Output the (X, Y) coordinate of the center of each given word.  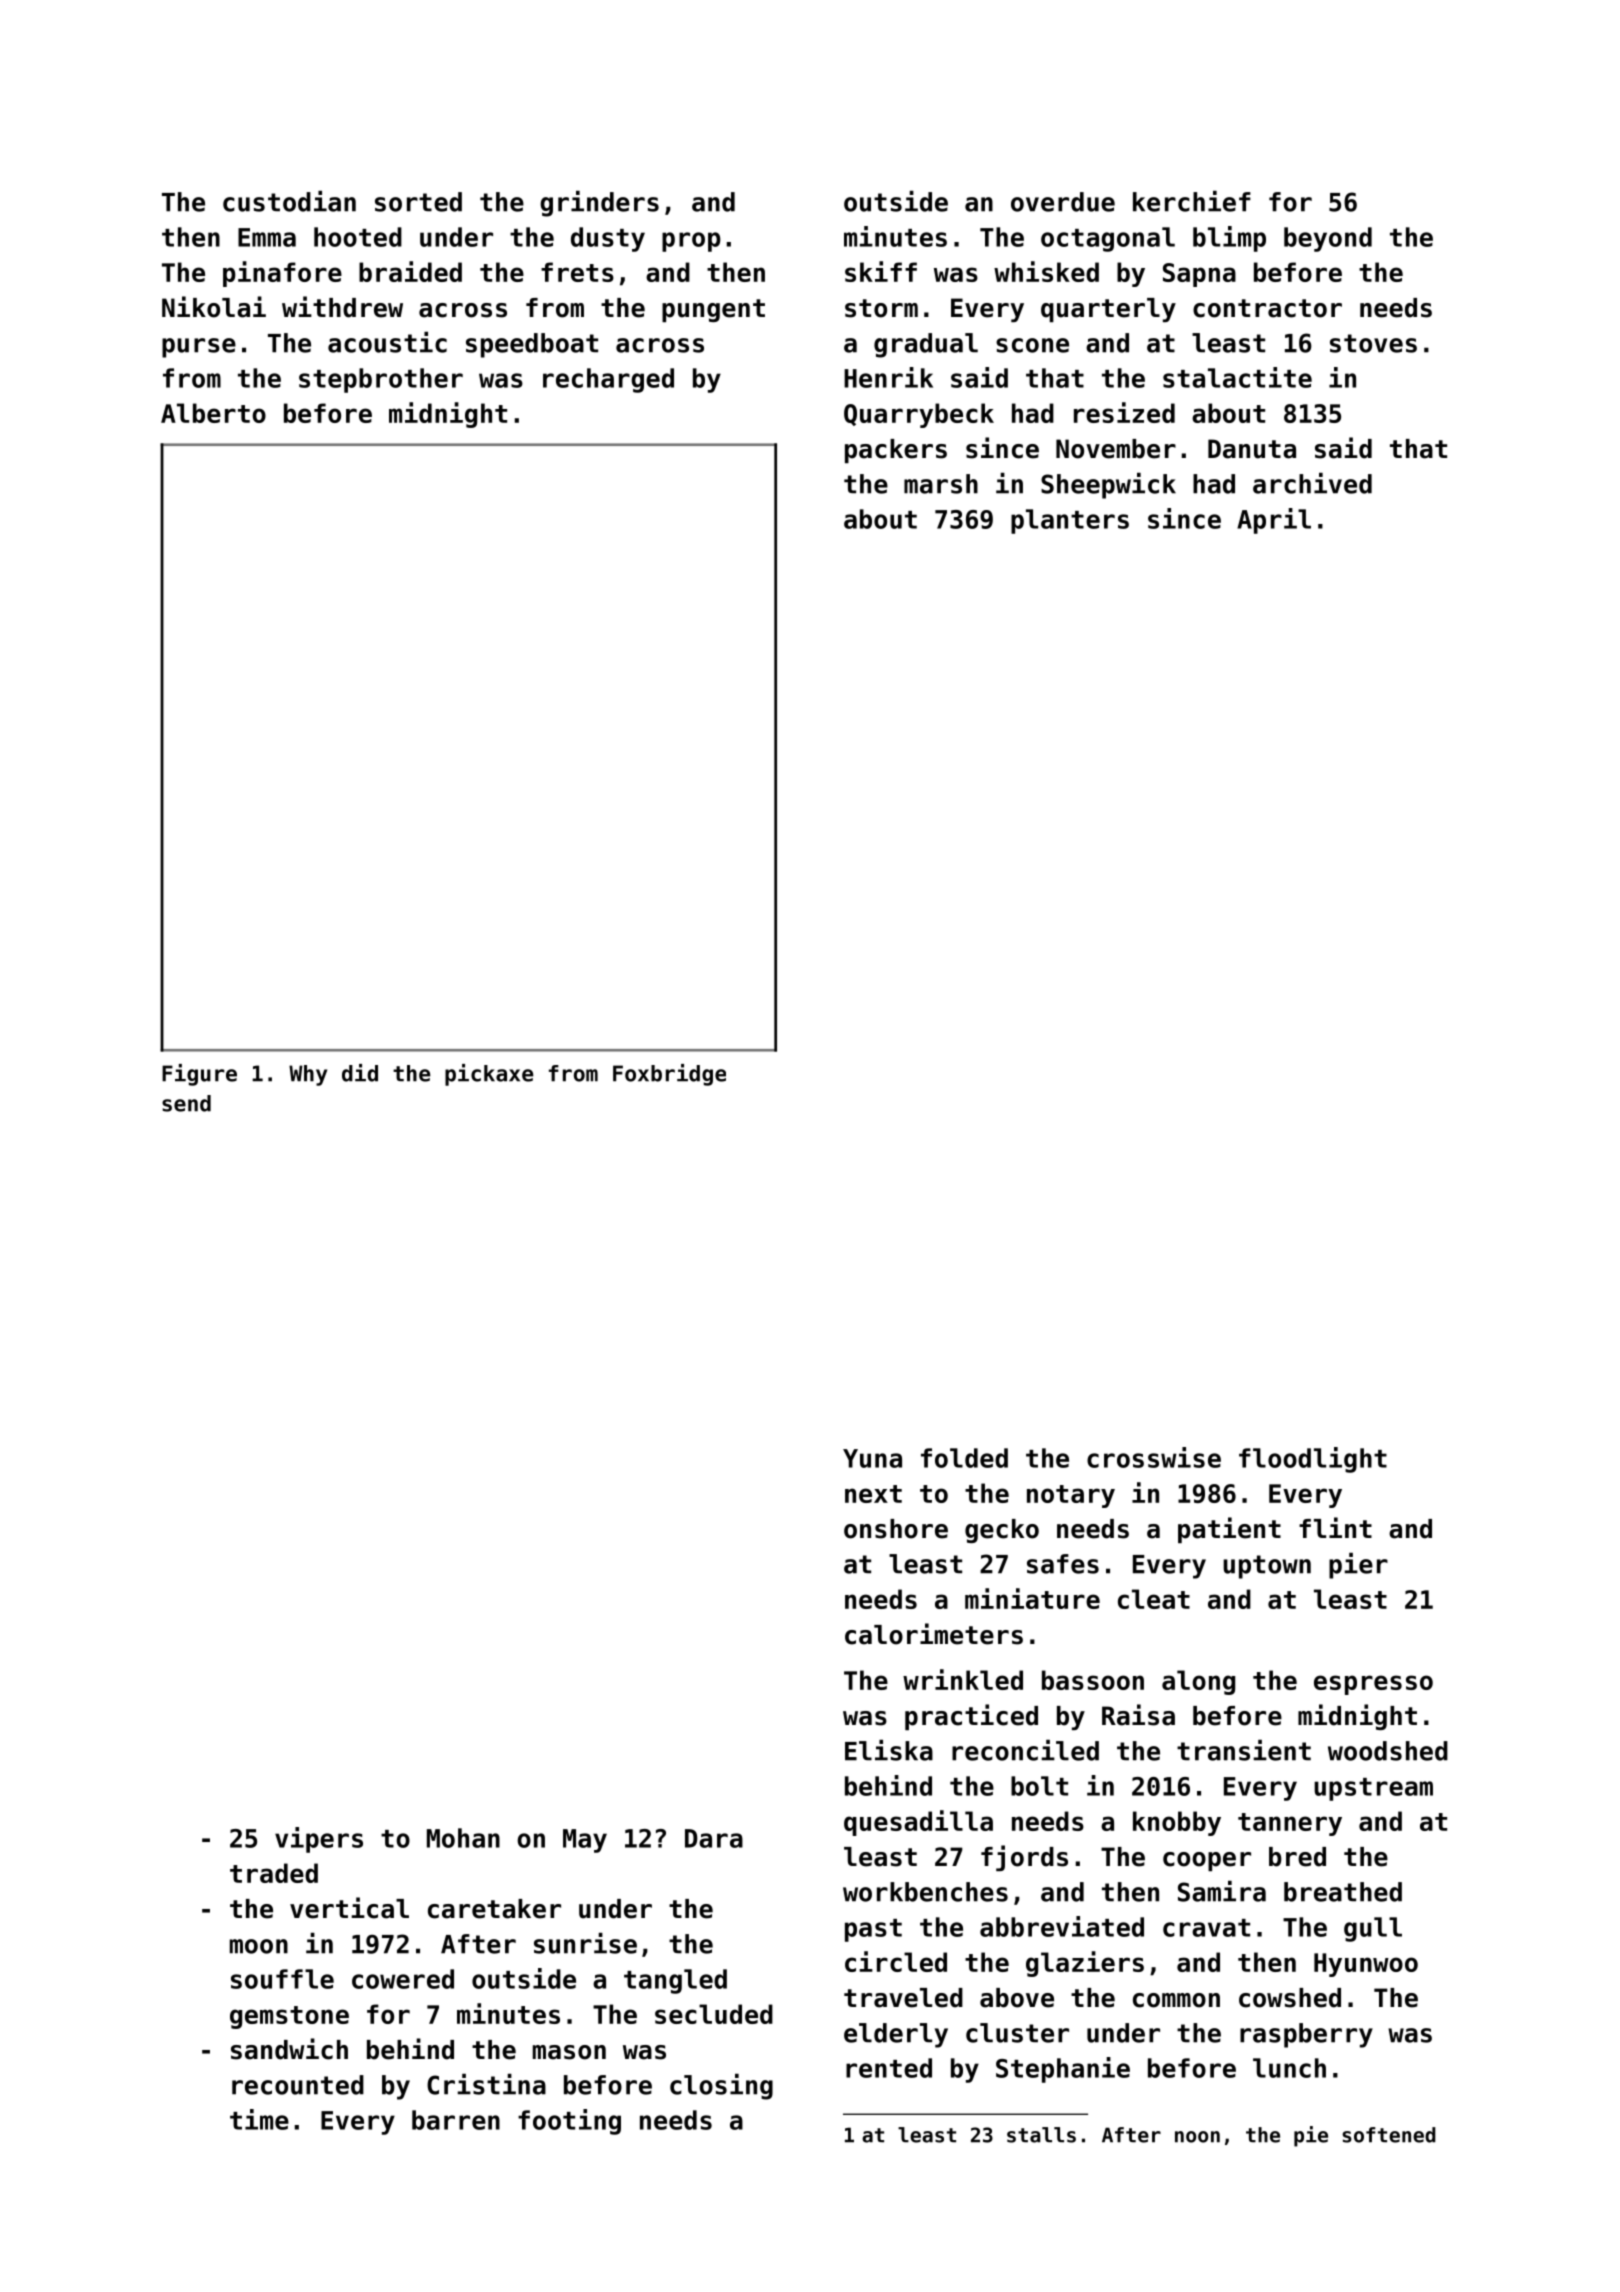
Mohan (463, 1838)
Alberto (213, 413)
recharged (608, 380)
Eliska (889, 1750)
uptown (1267, 1567)
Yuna (872, 1458)
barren (456, 2120)
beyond (1328, 239)
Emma (267, 237)
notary (1071, 1496)
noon (1197, 2137)
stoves (1373, 343)
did (360, 1073)
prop (691, 242)
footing (569, 2122)
